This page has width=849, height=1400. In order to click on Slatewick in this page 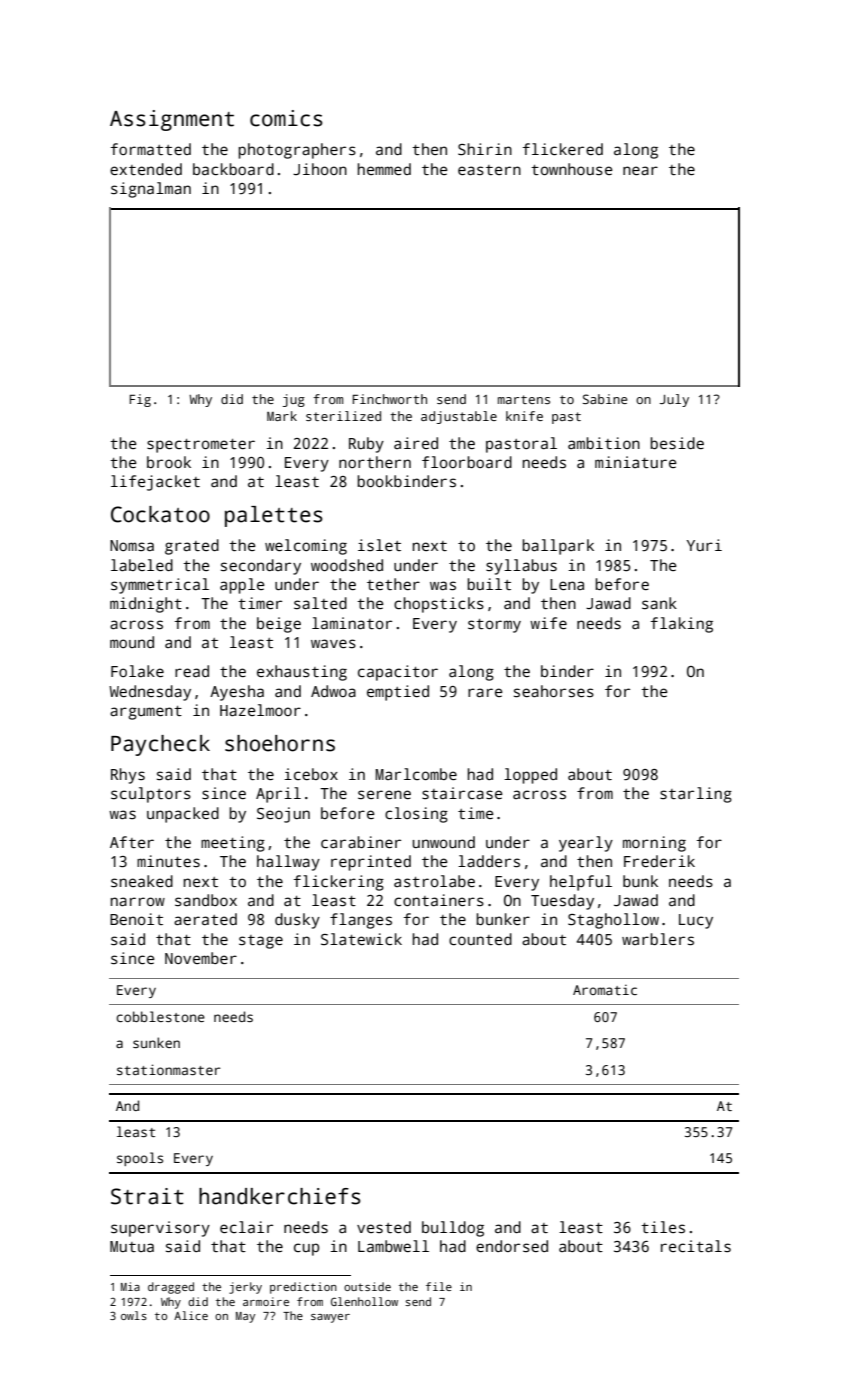, I will do `click(361, 939)`.
